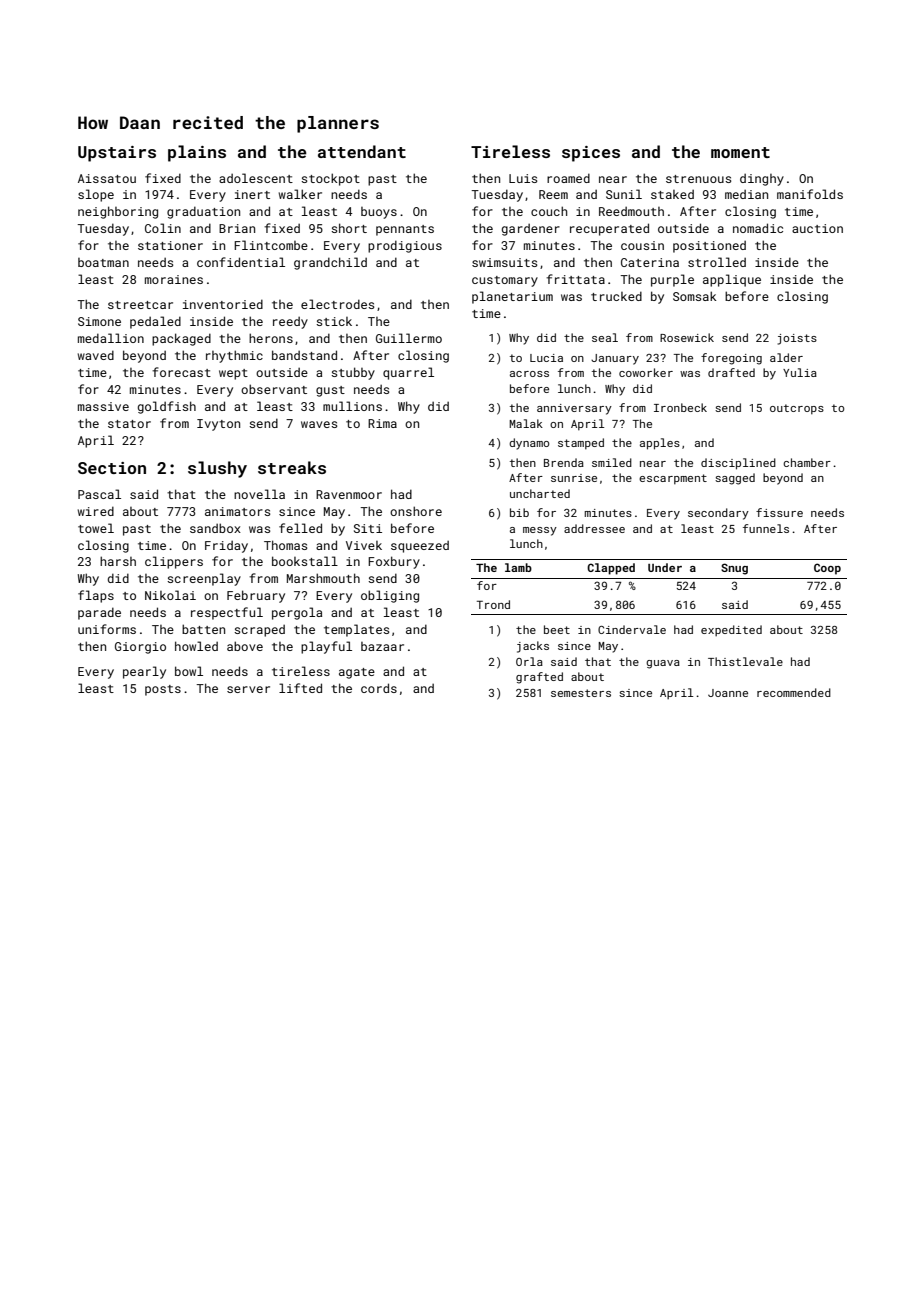 The image size is (924, 1308). What do you see at coordinates (217, 469) in the document?
I see `slushy` at bounding box center [217, 469].
